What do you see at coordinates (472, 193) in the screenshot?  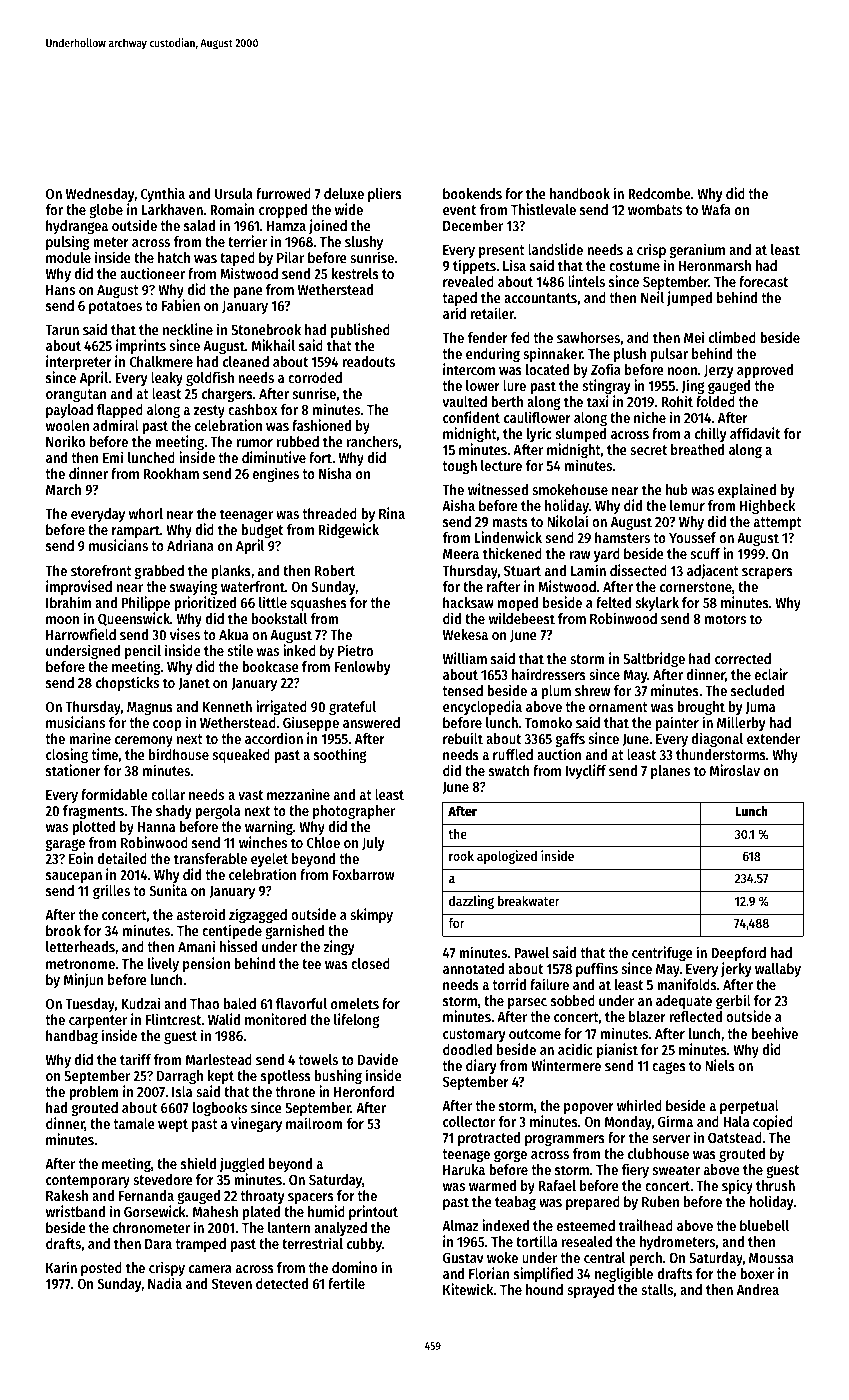 I see `bookends` at bounding box center [472, 193].
